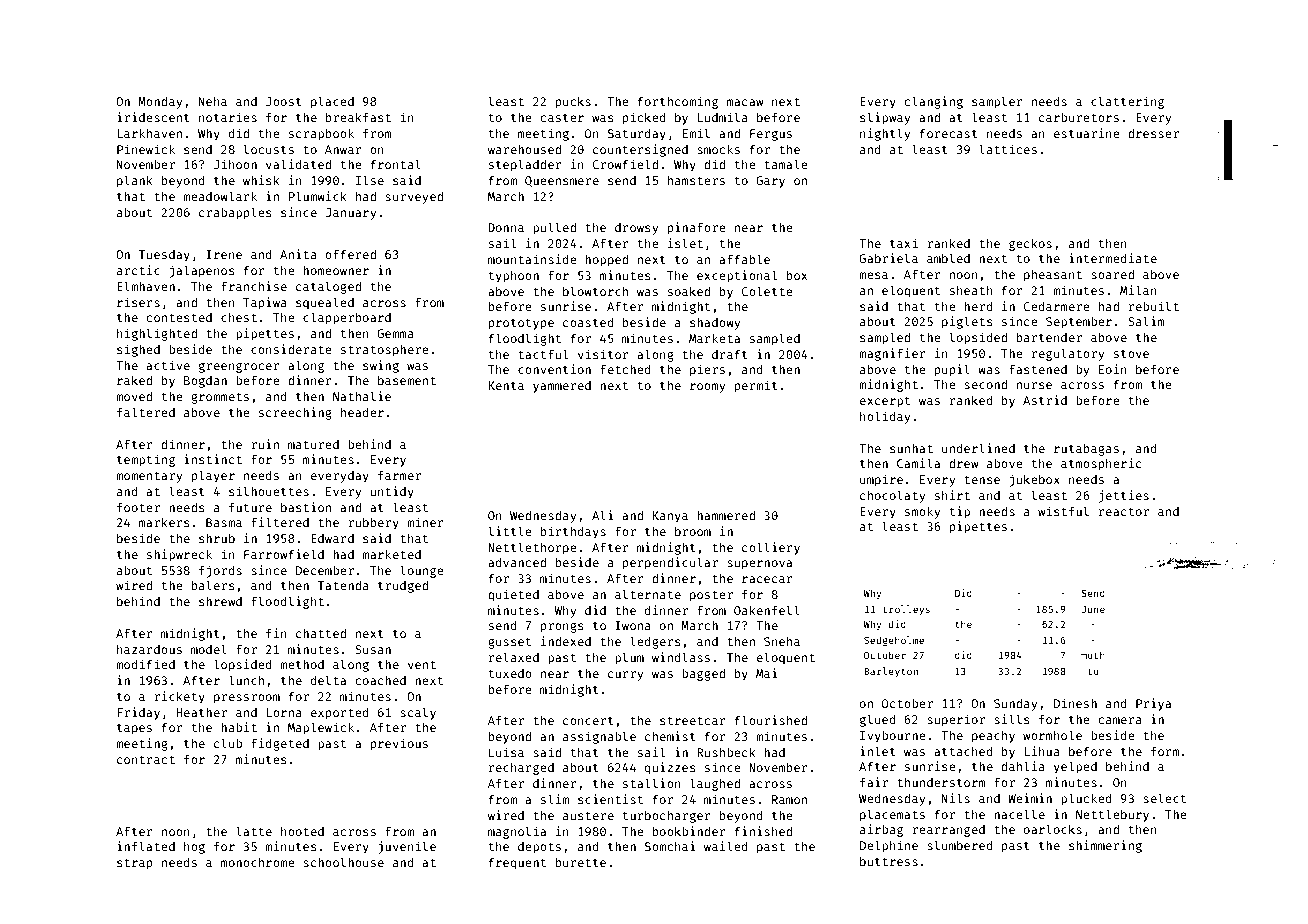  What do you see at coordinates (135, 864) in the screenshot?
I see `strap` at bounding box center [135, 864].
